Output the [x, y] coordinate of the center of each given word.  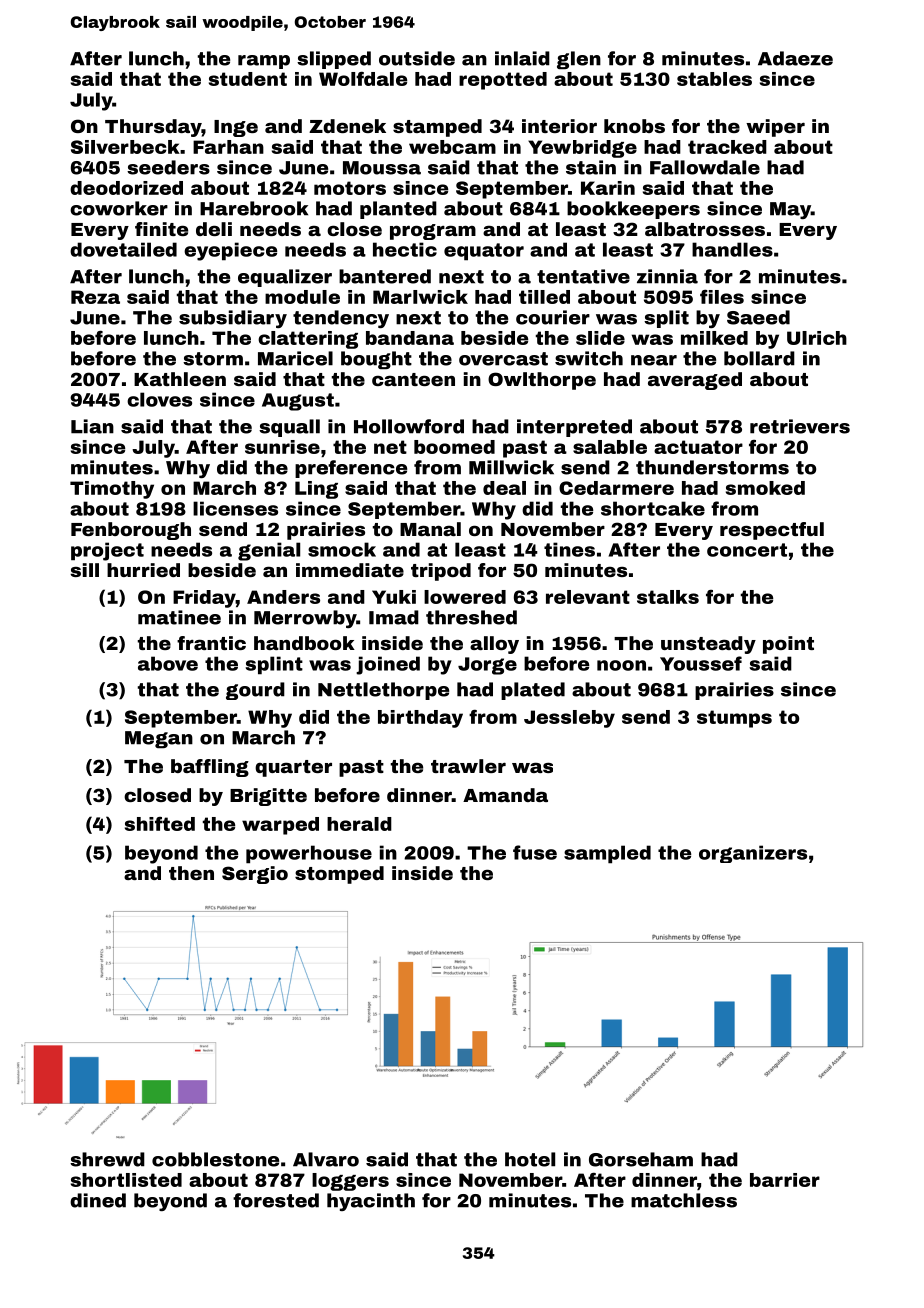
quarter [293, 768]
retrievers [800, 426]
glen [579, 60]
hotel [530, 1159]
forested [276, 1200]
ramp [264, 62]
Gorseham [641, 1159]
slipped [334, 60]
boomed [454, 447]
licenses [235, 508]
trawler [468, 766]
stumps [734, 719]
